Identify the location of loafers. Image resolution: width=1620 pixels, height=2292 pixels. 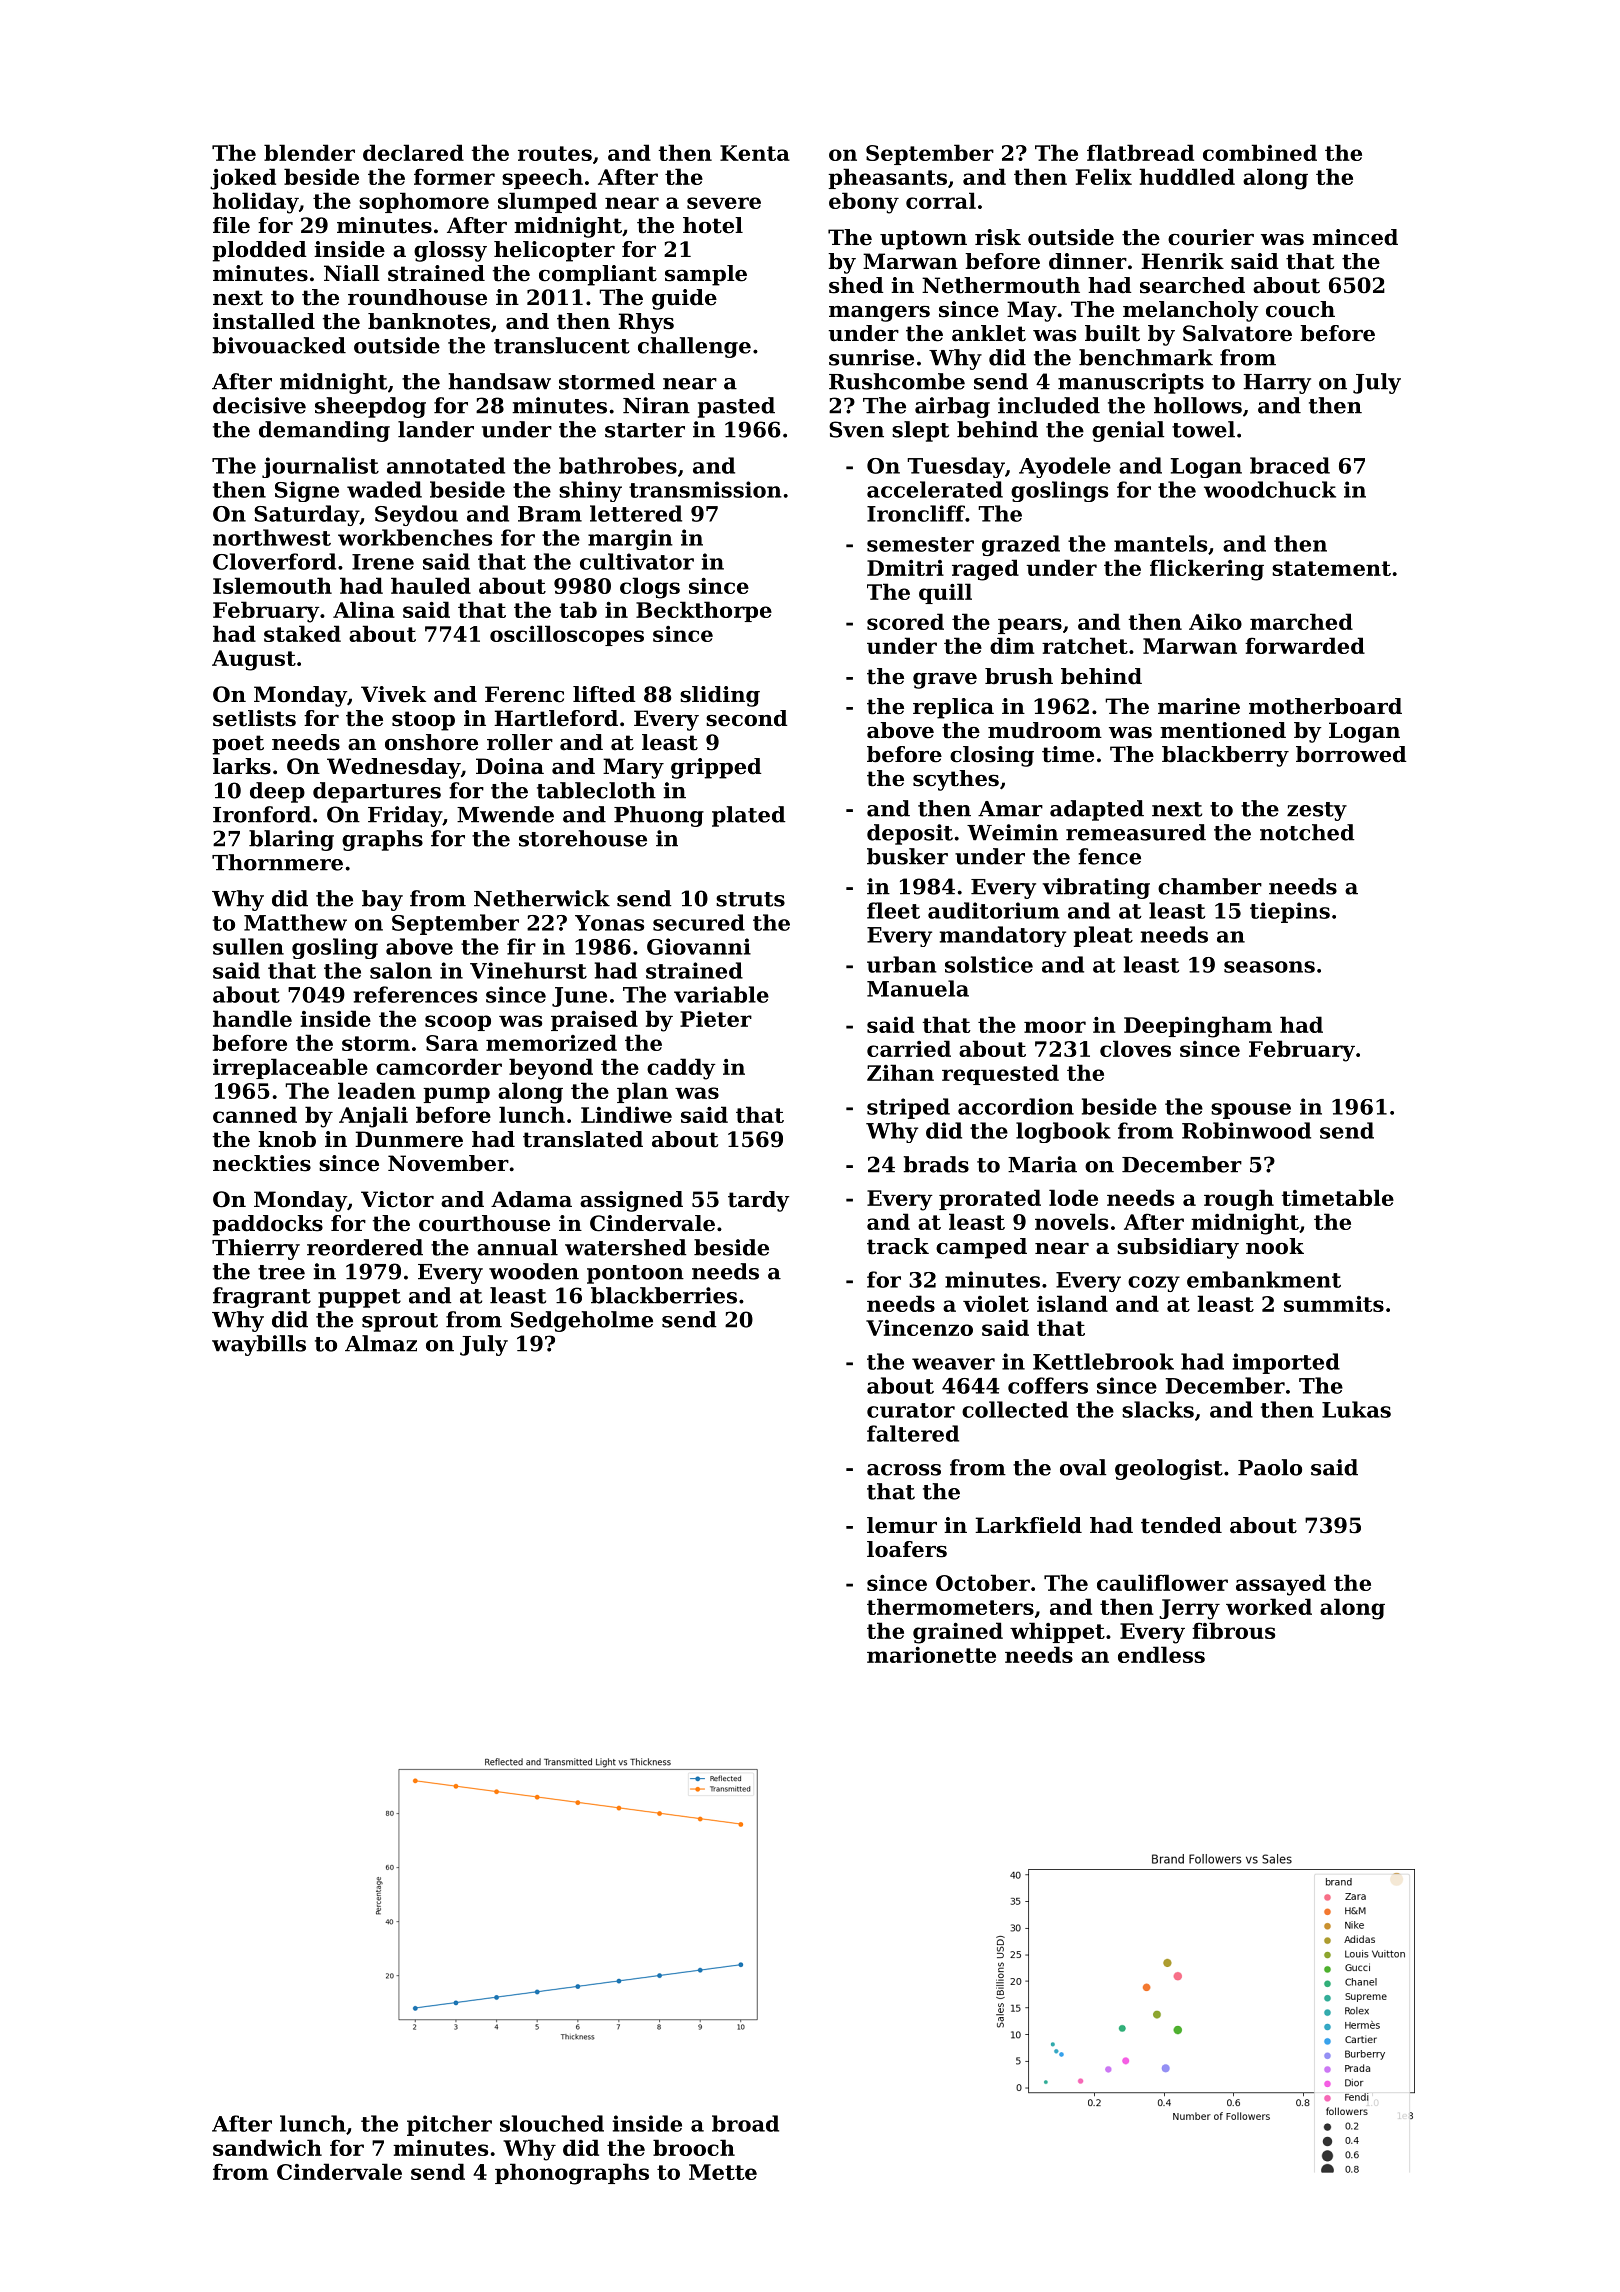
(907, 1549).
